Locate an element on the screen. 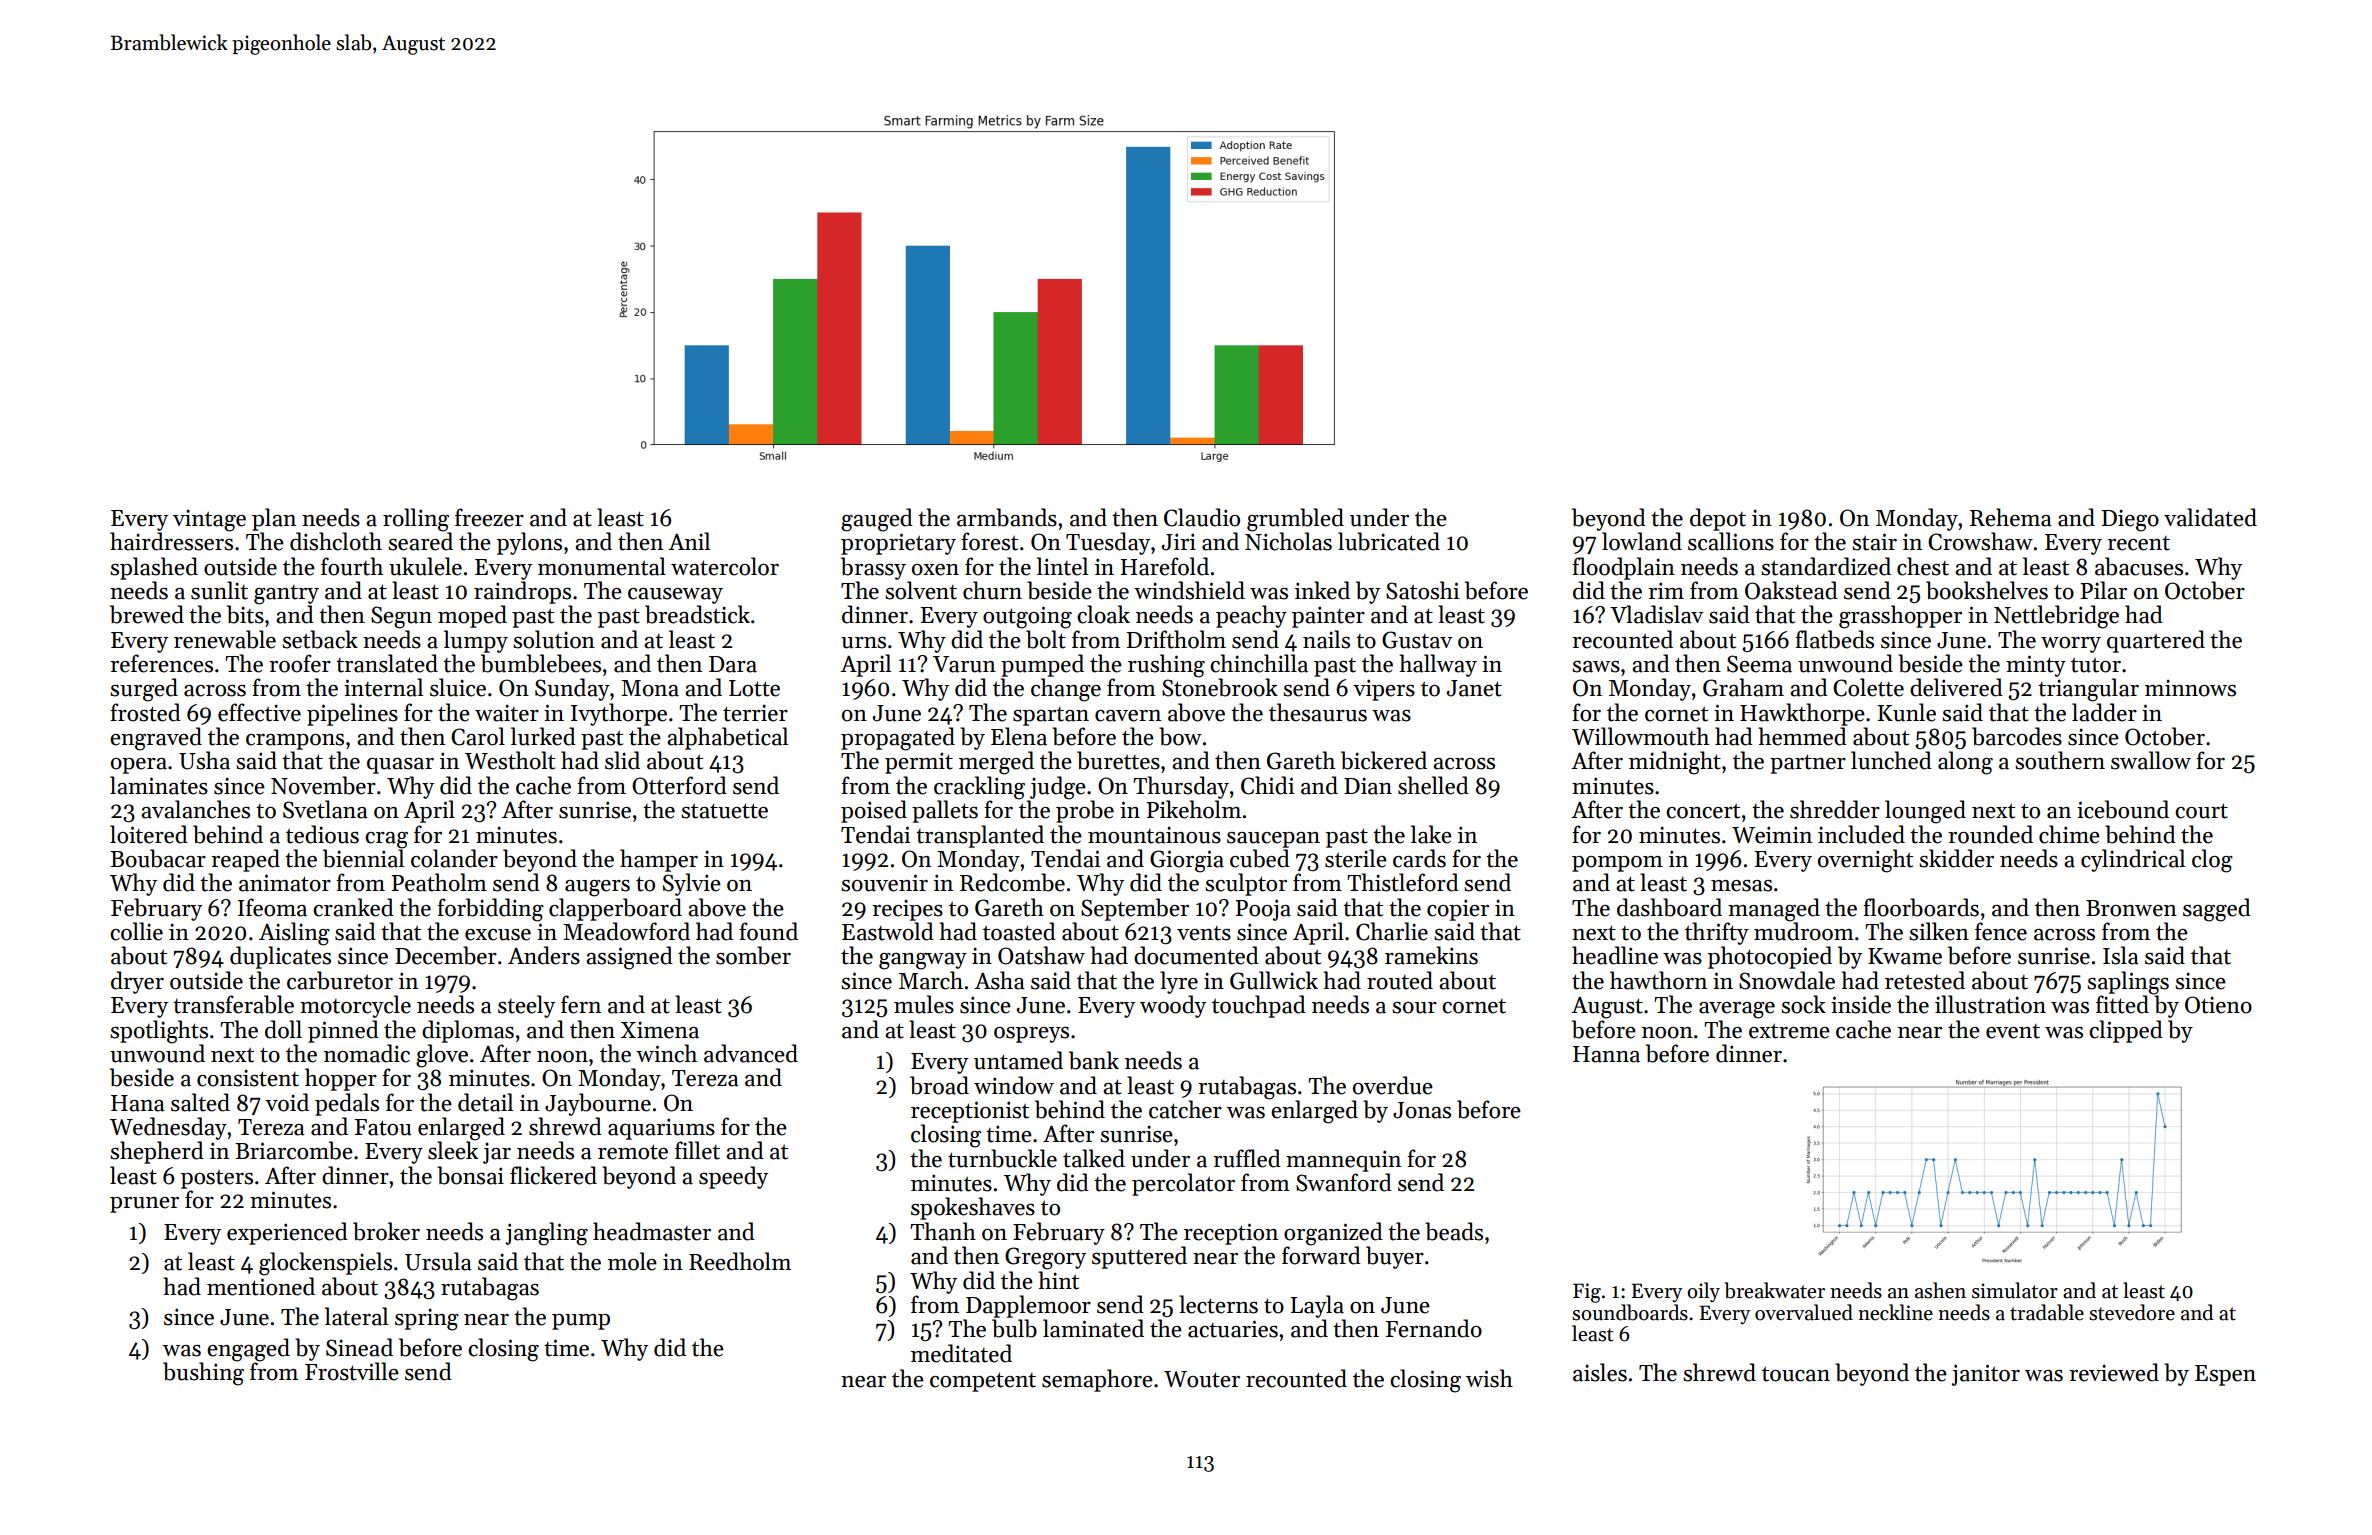 The width and height of the screenshot is (2372, 1535). Frostville is located at coordinates (352, 1371).
